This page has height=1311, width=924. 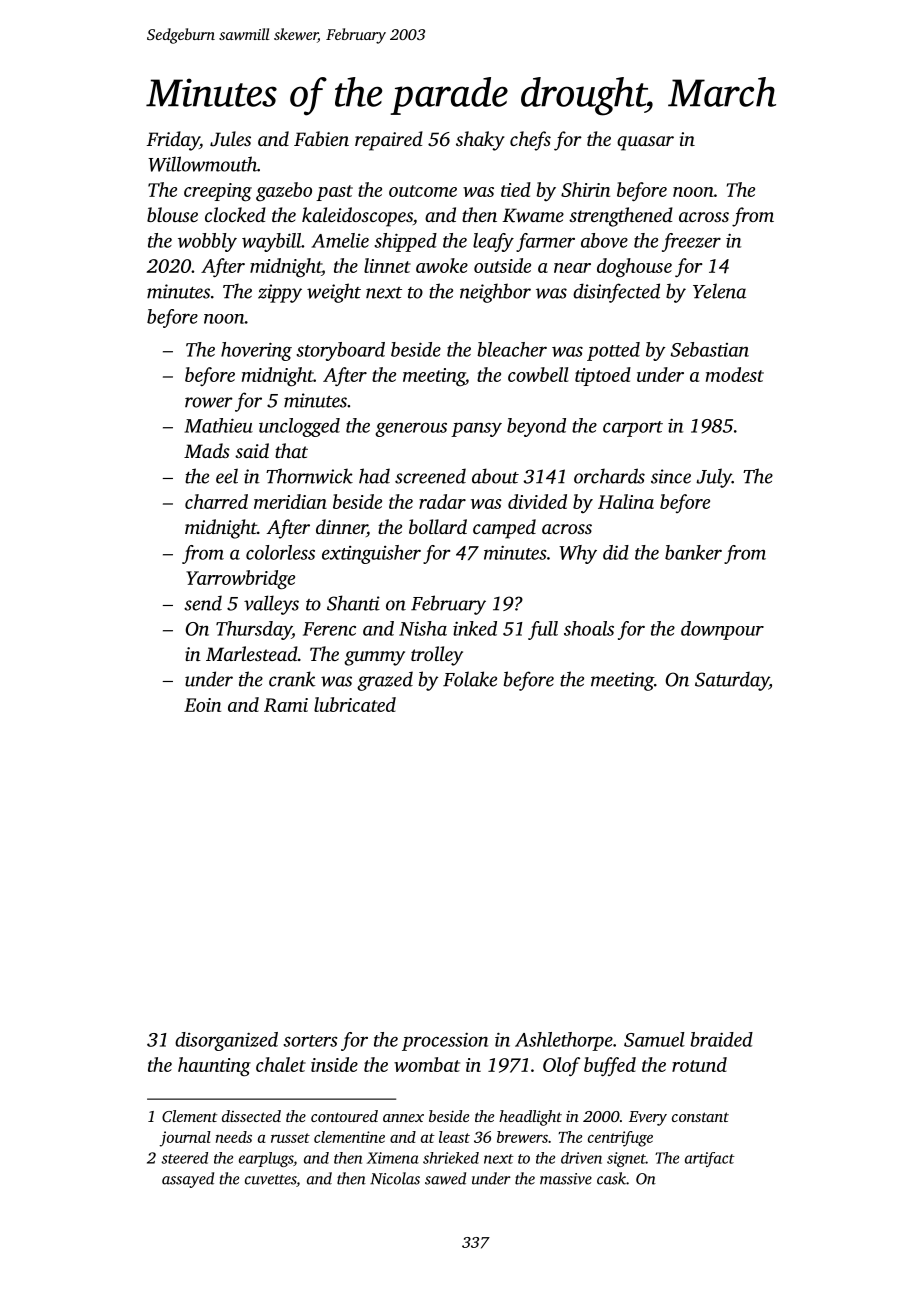 I want to click on quasar, so click(x=645, y=143).
